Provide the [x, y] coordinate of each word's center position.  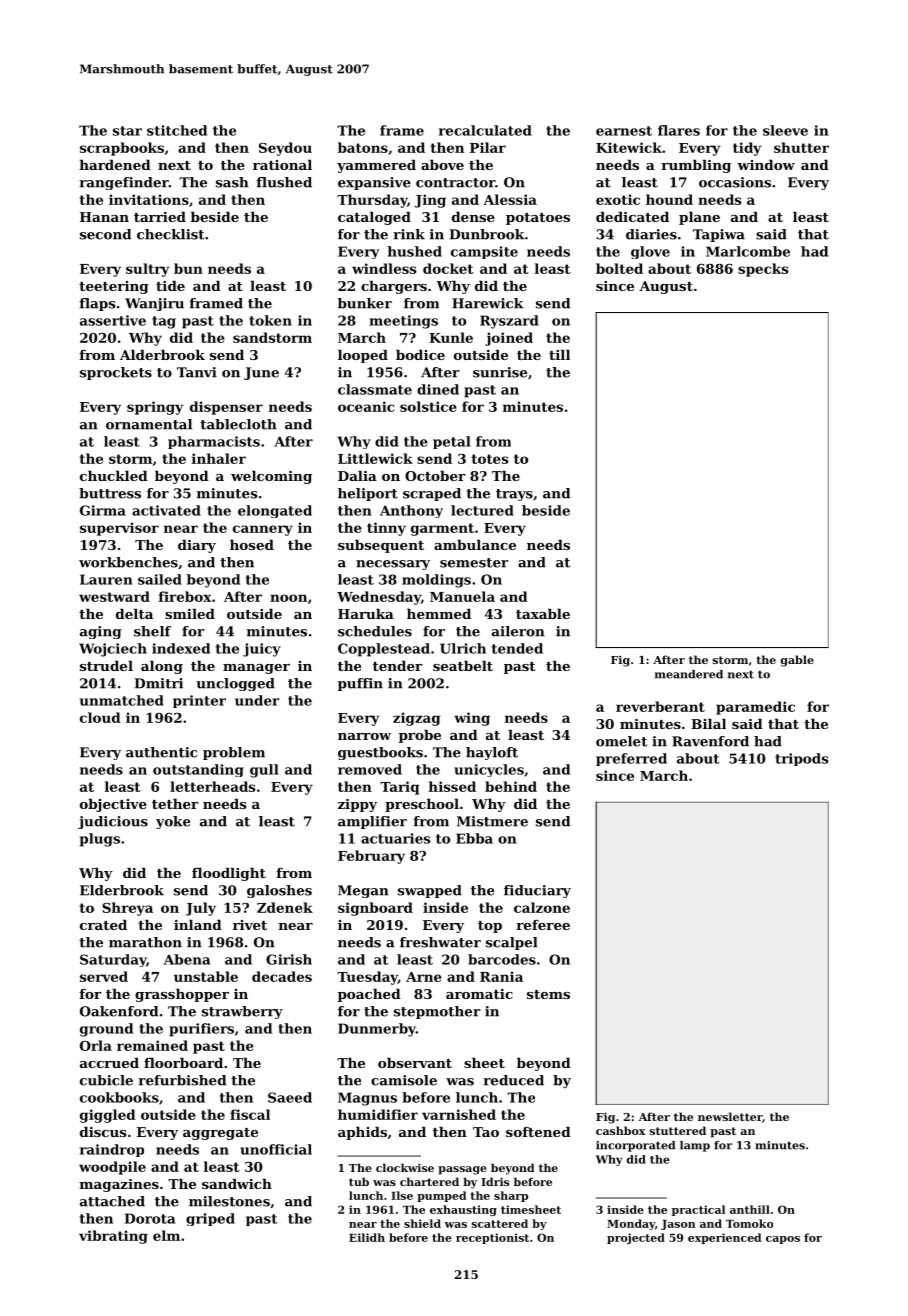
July [201, 909]
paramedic [755, 708]
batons [363, 147]
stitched [177, 130]
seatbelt [463, 665]
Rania [501, 976]
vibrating [113, 1237]
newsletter [730, 1116]
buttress [110, 493]
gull [264, 771]
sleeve [785, 130]
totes [490, 459]
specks [763, 270]
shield [422, 1223]
